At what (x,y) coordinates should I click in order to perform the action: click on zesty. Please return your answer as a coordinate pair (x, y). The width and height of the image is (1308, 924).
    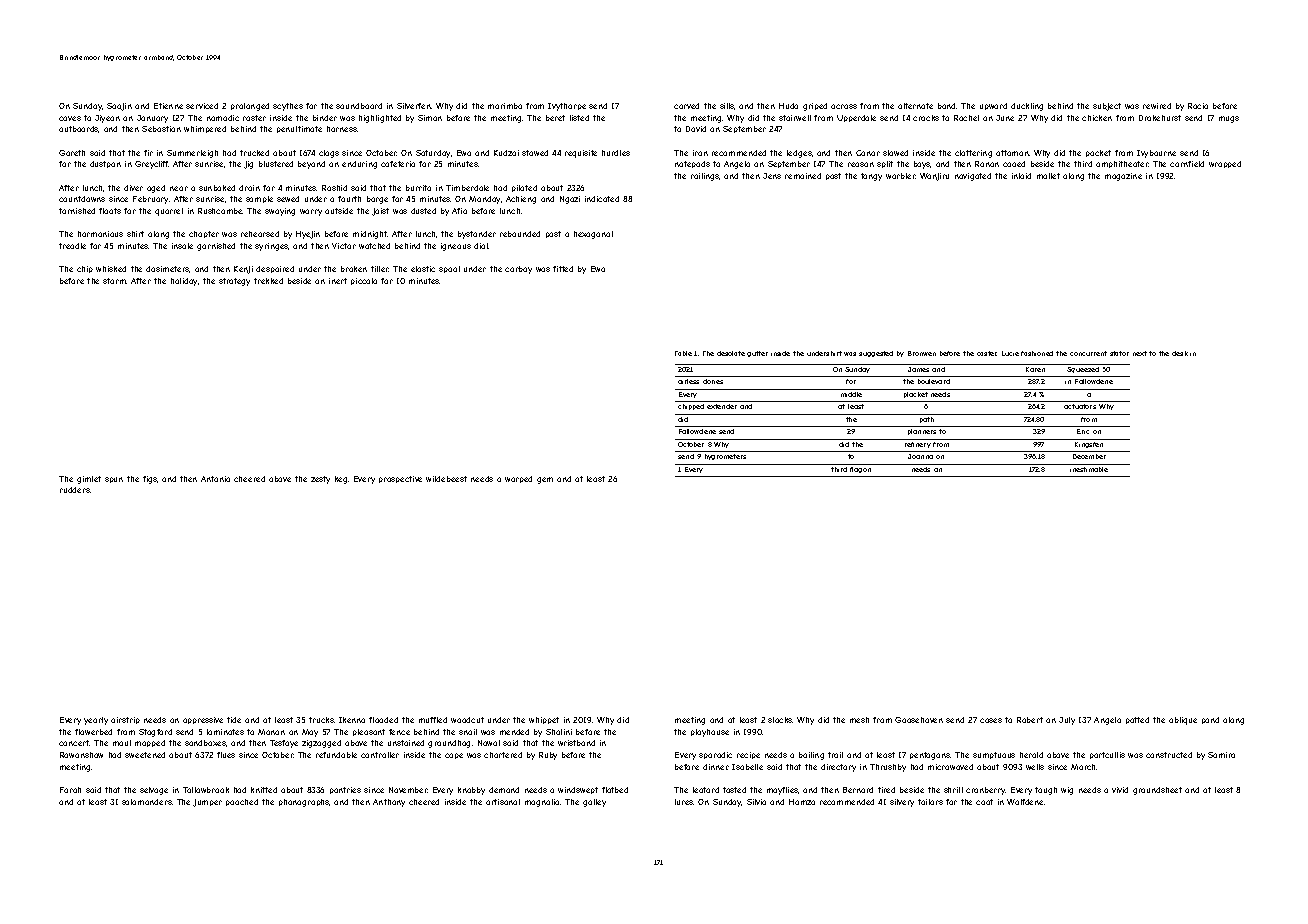
    Looking at the image, I should click on (320, 480).
